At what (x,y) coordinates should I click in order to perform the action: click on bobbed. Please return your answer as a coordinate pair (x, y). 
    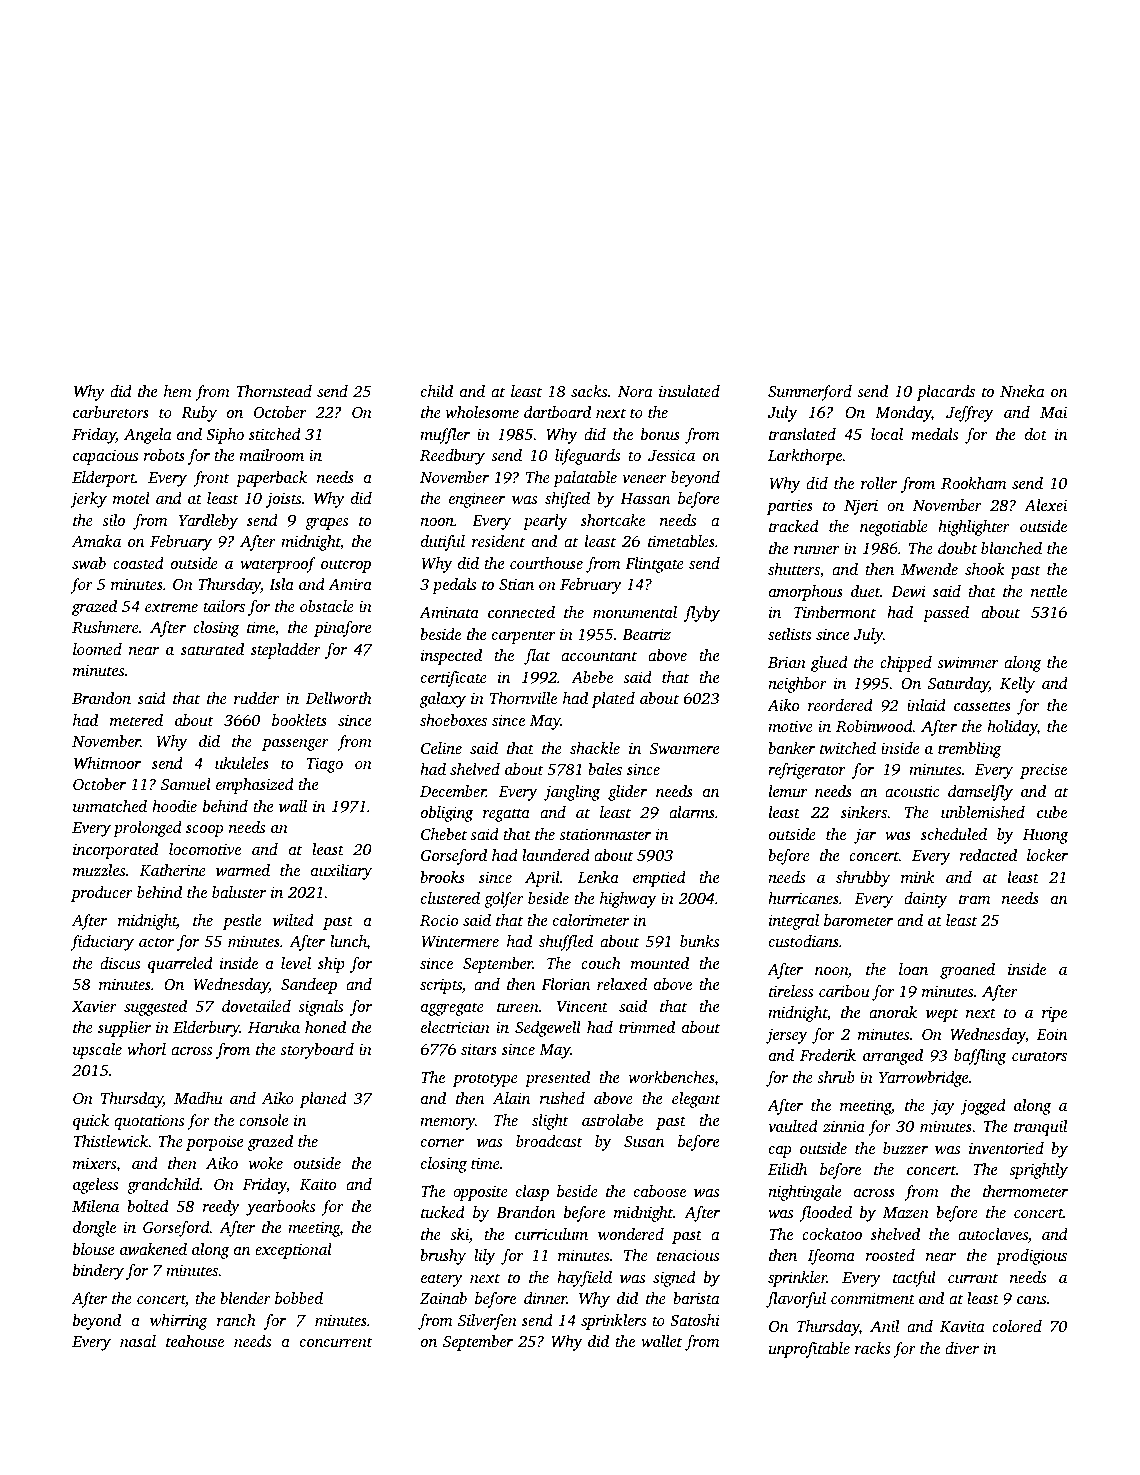
    Looking at the image, I should click on (299, 1298).
